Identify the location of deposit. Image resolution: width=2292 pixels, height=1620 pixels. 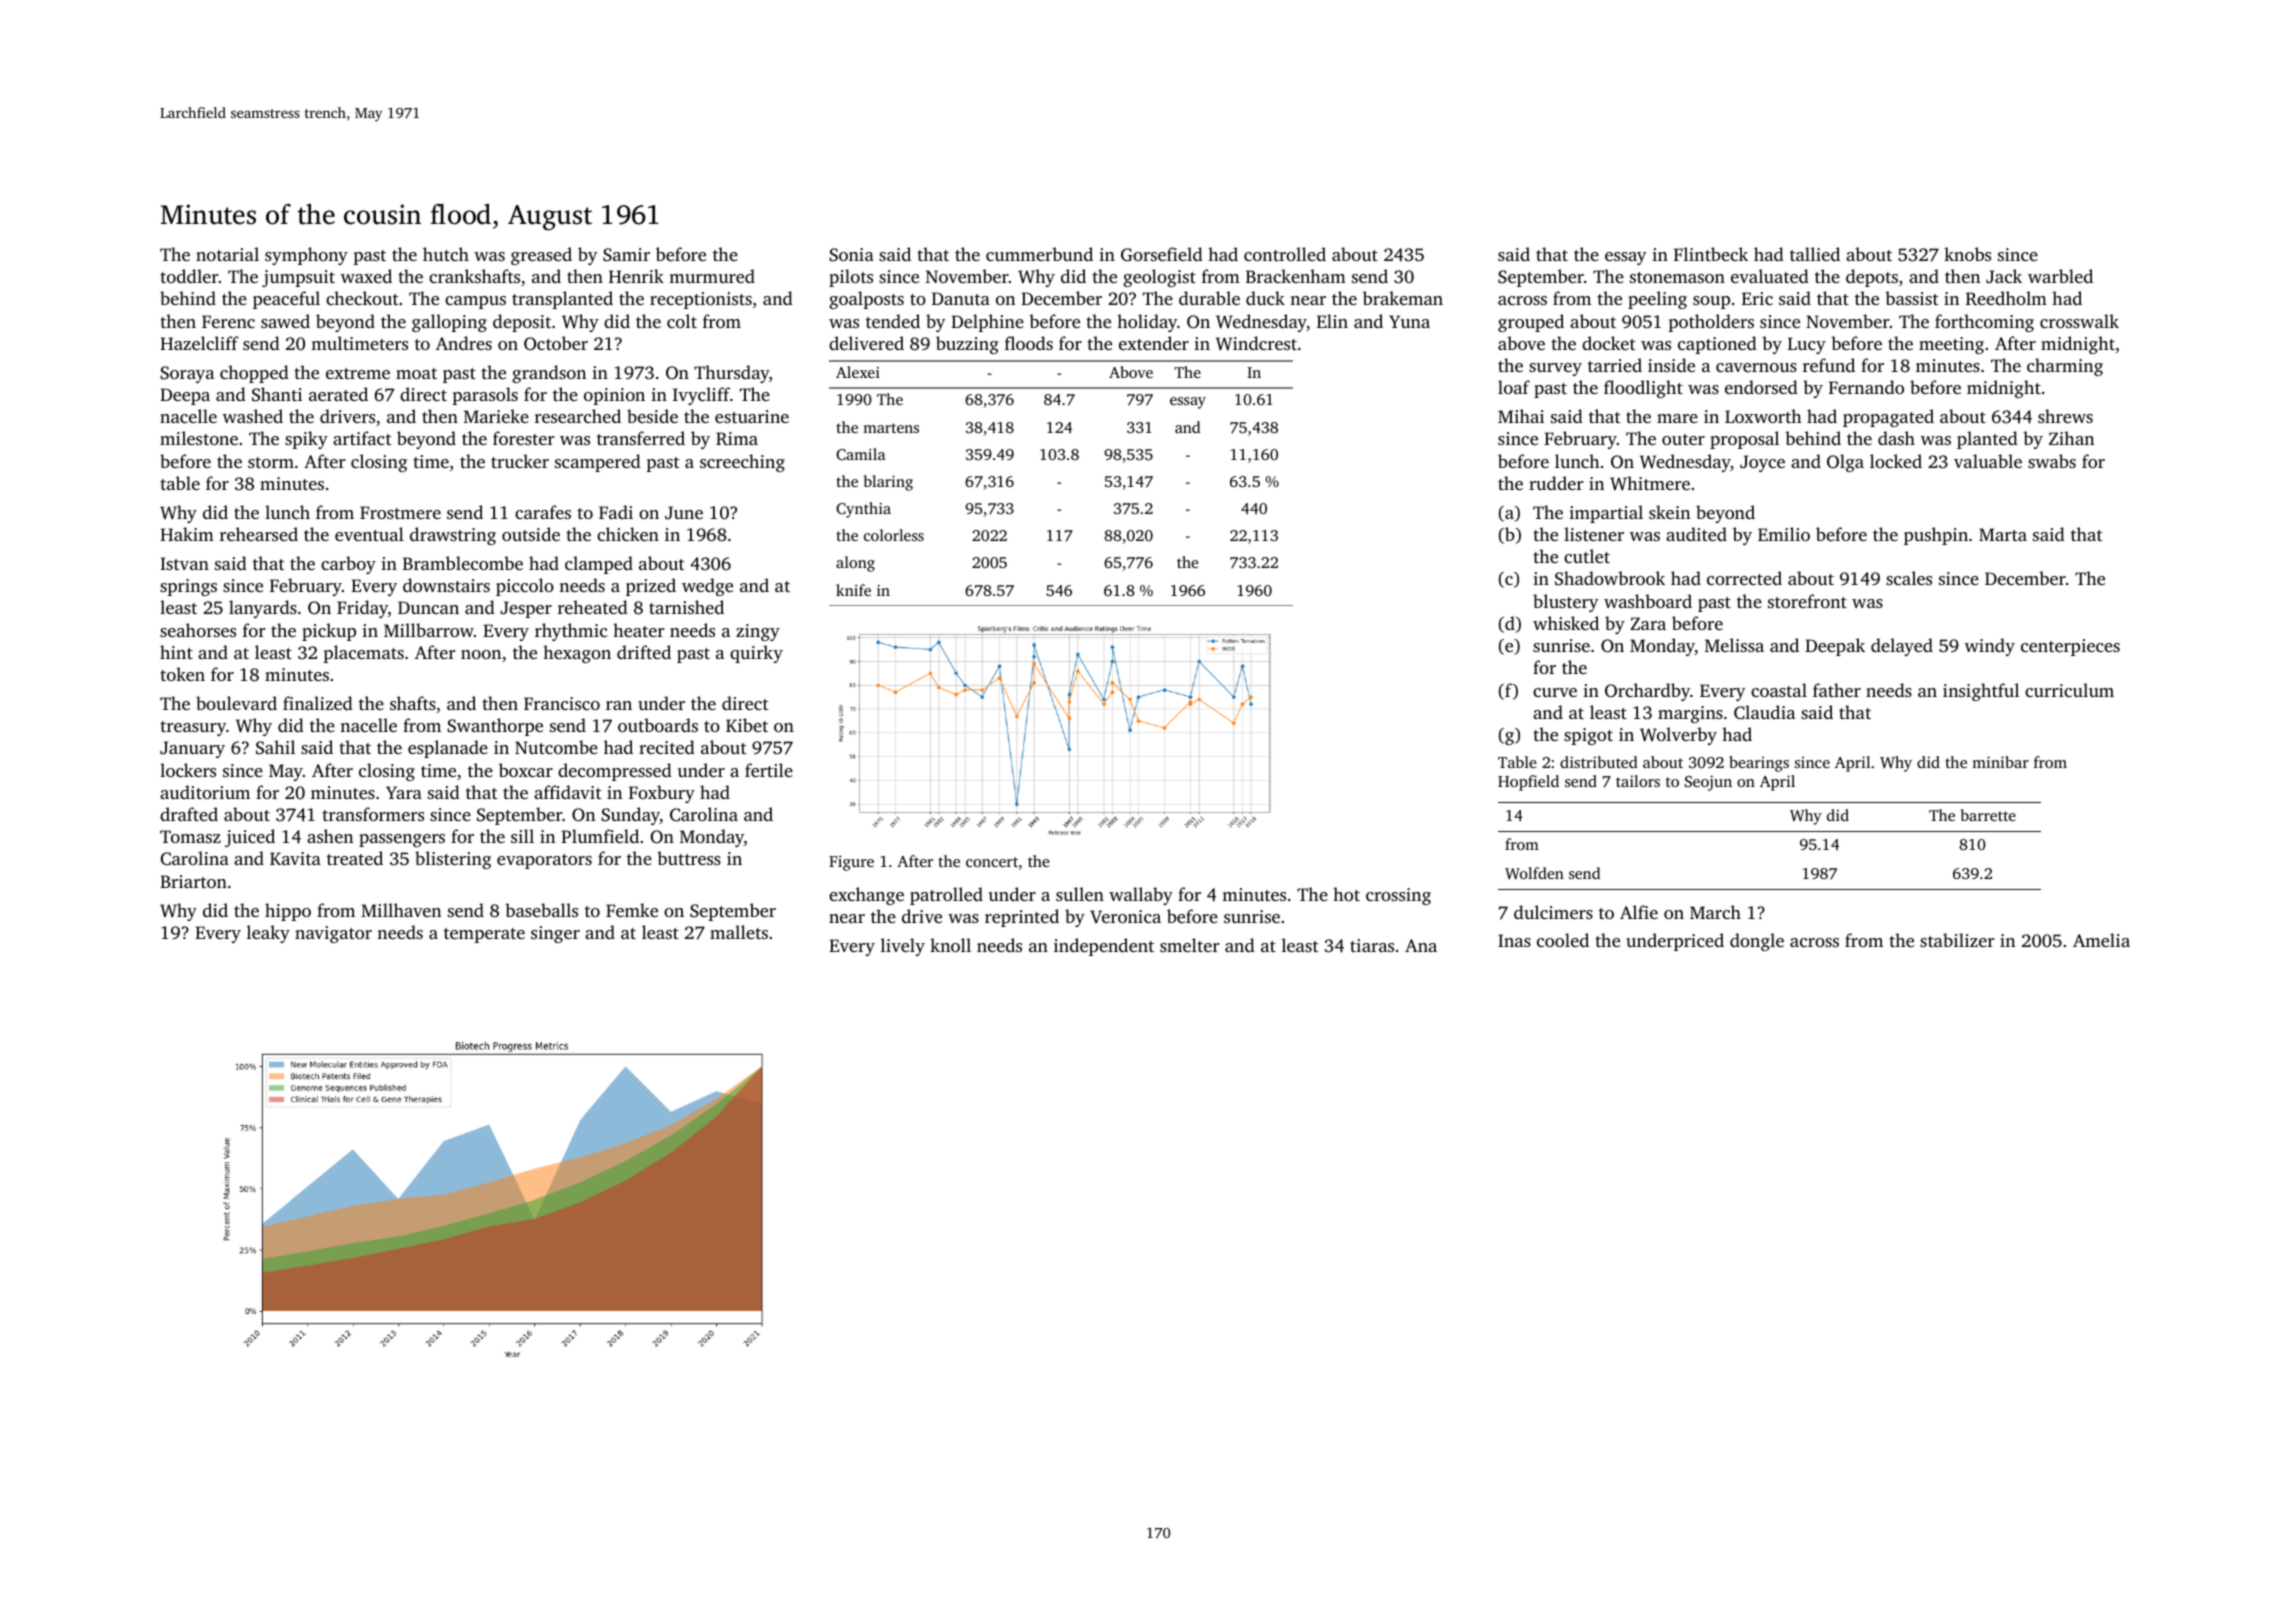
(522, 323).
